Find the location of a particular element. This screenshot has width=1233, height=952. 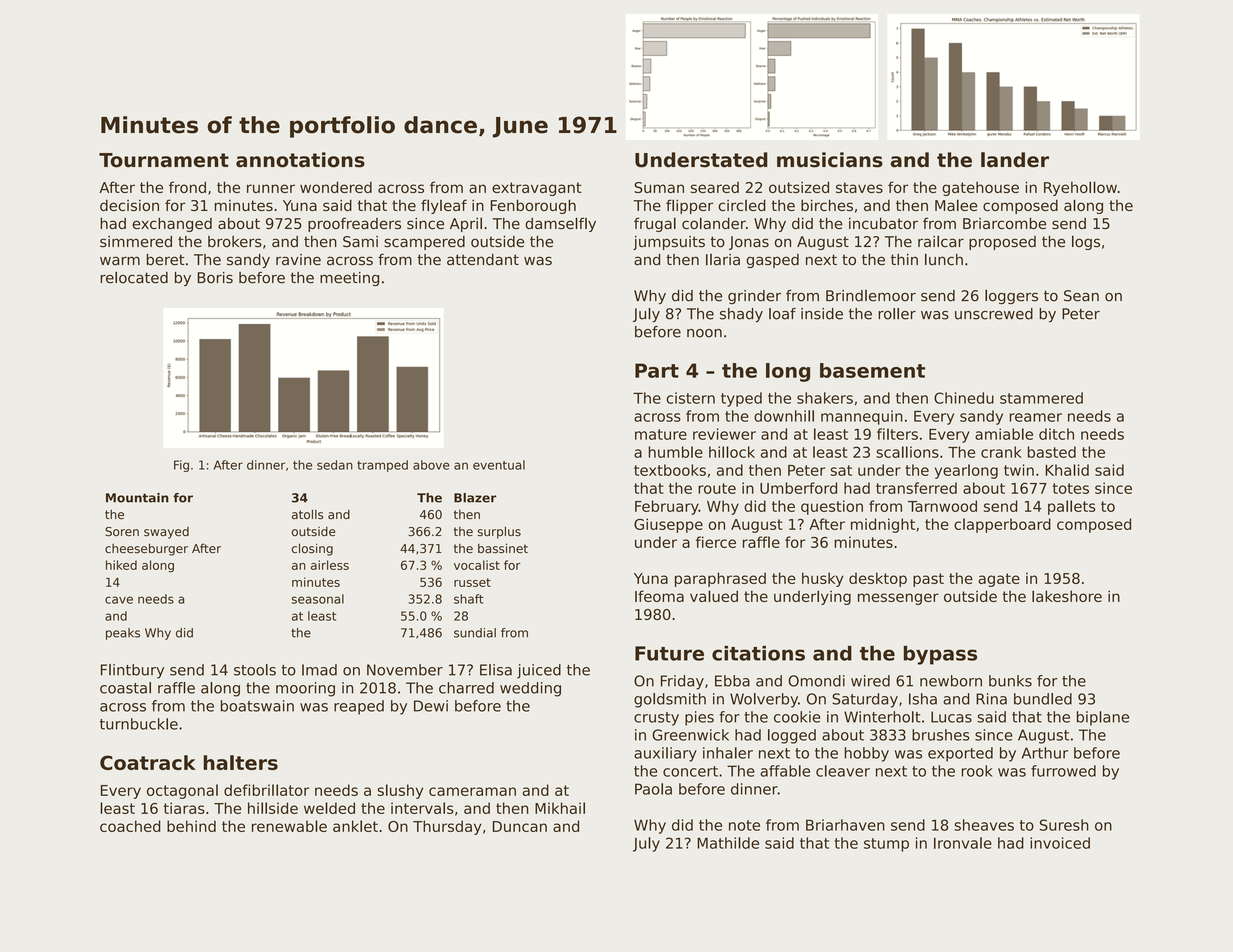

Ryehollow is located at coordinates (1080, 188).
